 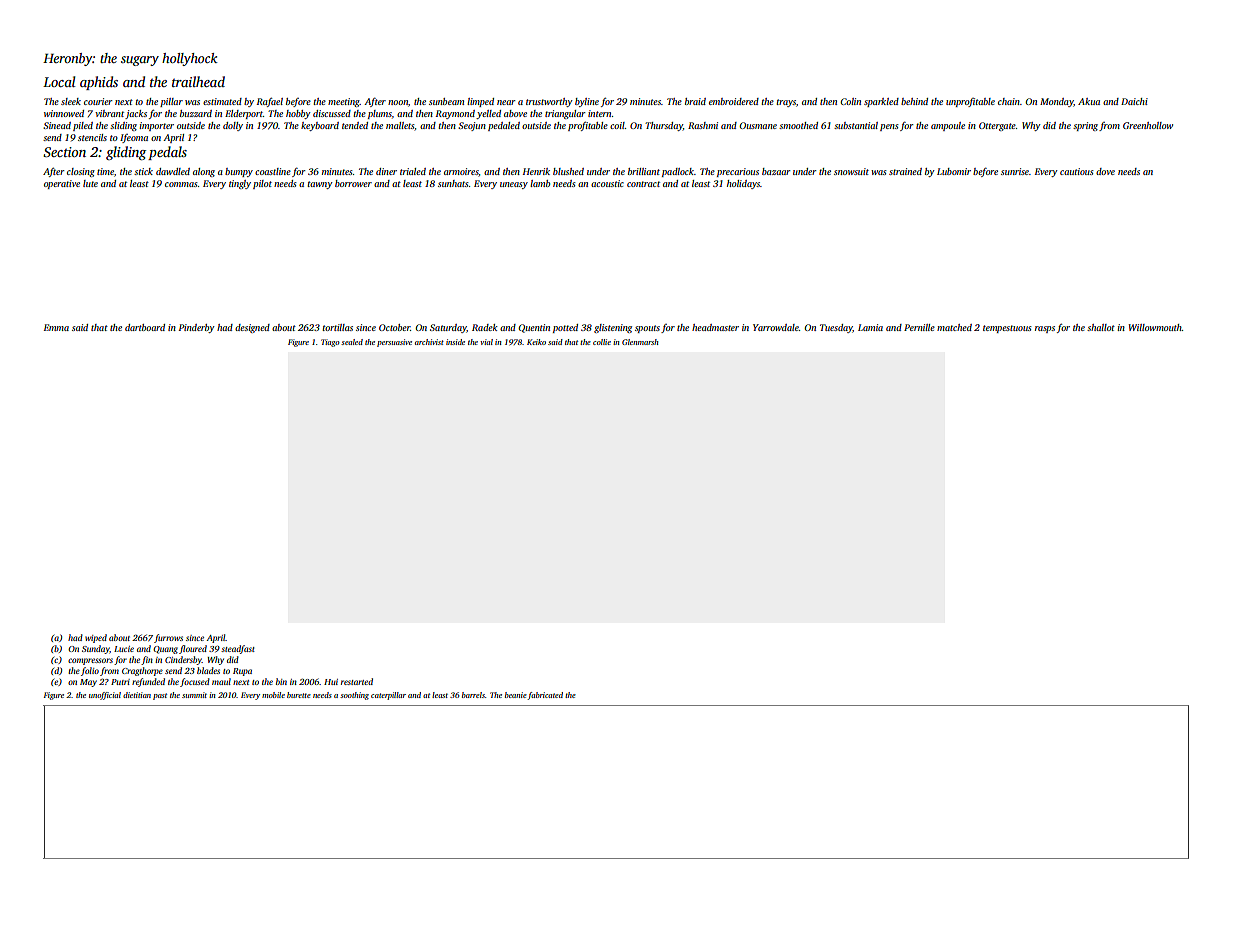 What do you see at coordinates (160, 696) in the image?
I see `past` at bounding box center [160, 696].
